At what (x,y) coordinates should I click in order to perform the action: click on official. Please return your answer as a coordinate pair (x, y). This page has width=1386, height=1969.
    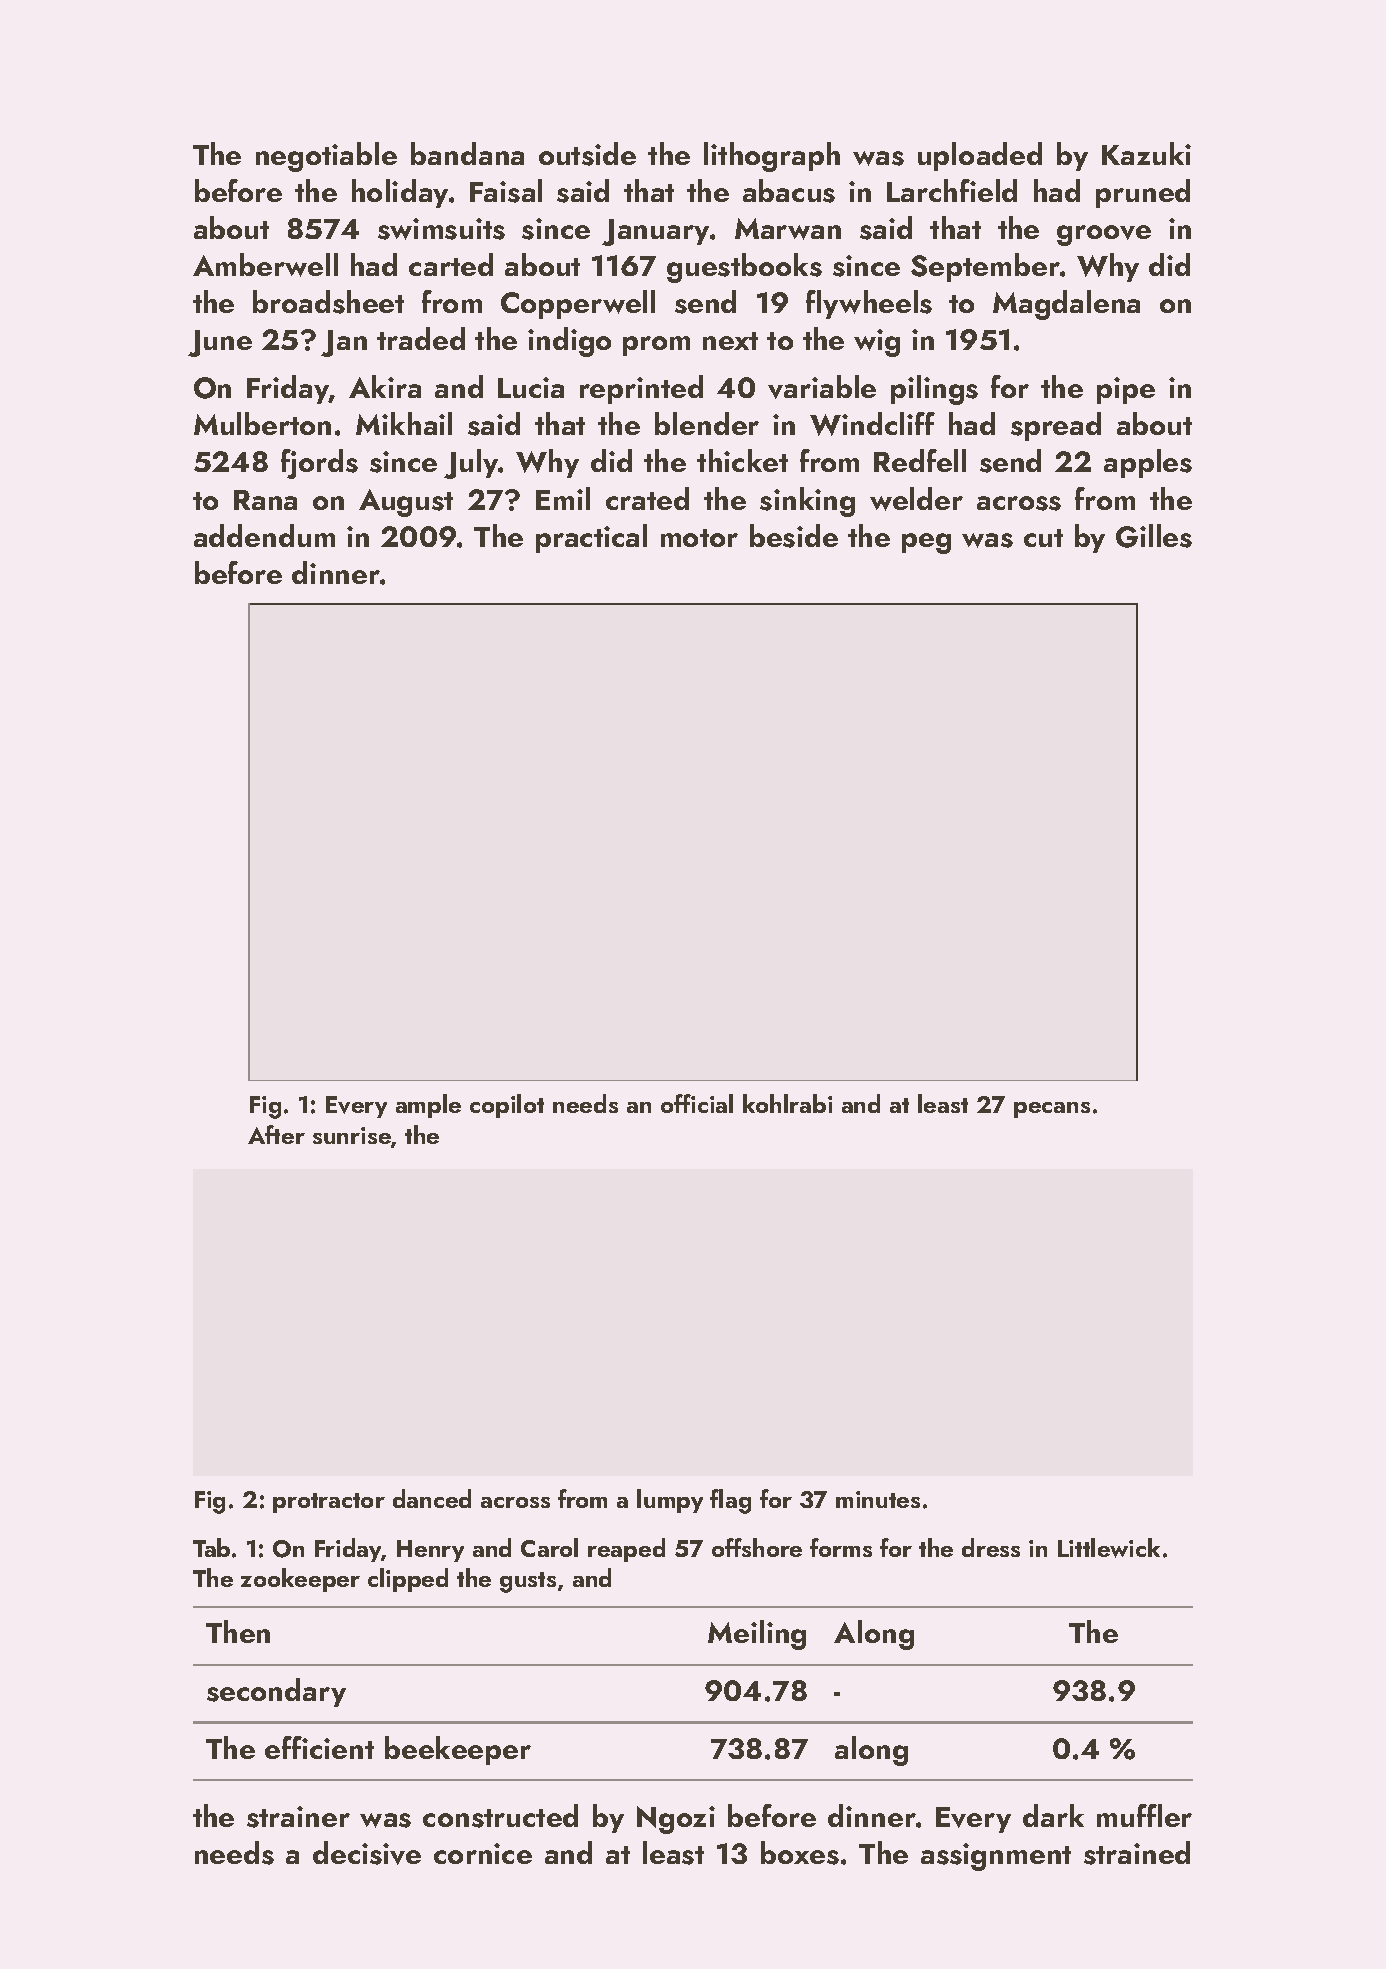
    Looking at the image, I should click on (697, 1103).
